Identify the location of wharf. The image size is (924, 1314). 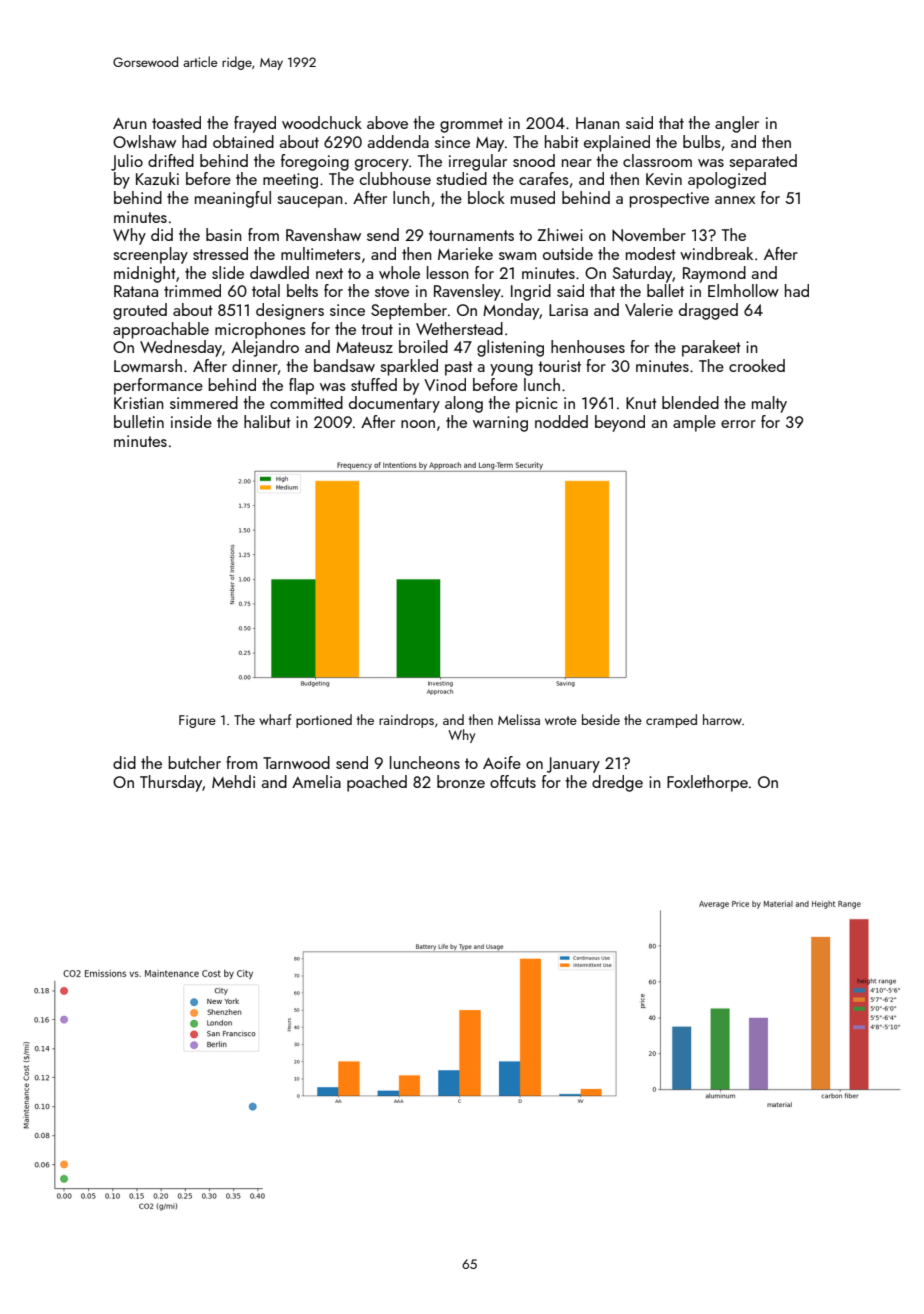
(275, 719).
